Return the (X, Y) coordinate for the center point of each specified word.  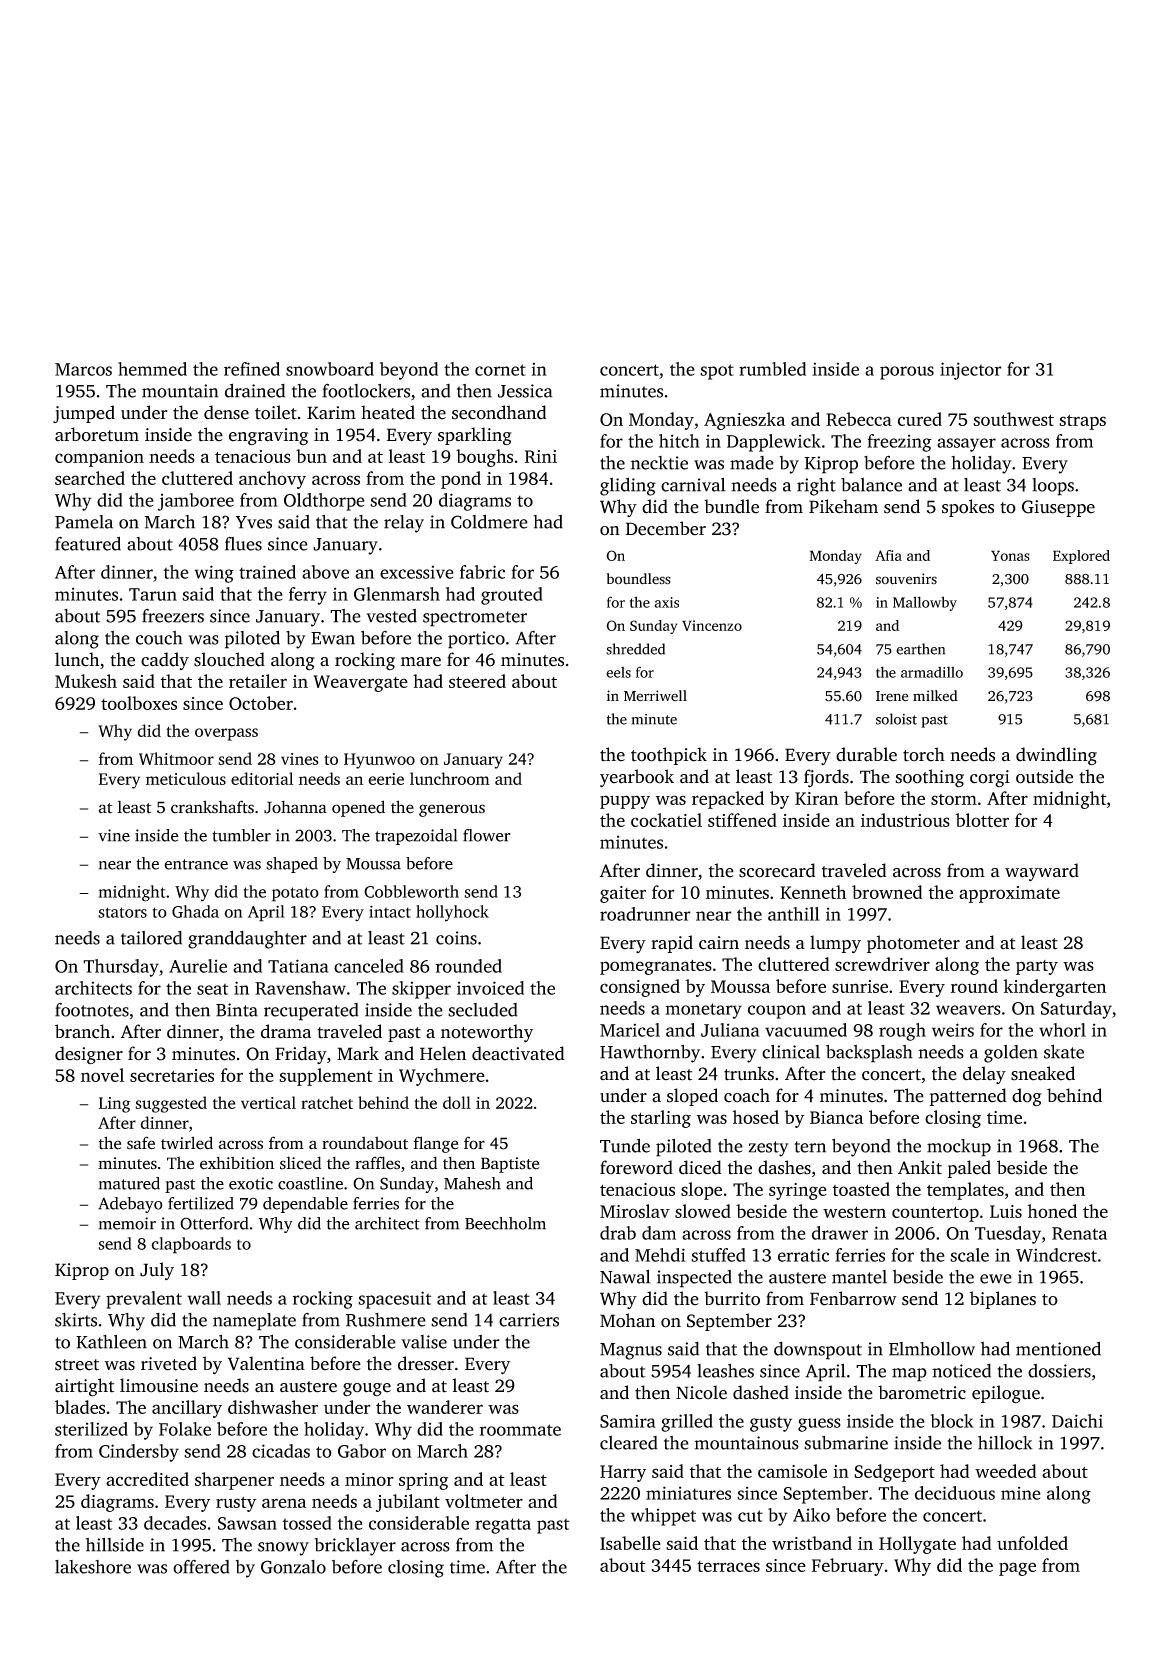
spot (717, 372)
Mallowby (925, 603)
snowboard (330, 369)
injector (971, 371)
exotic (251, 1183)
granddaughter (247, 939)
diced (700, 1167)
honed (1052, 1211)
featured (88, 543)
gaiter (623, 894)
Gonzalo (293, 1567)
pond (461, 480)
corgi (990, 778)
